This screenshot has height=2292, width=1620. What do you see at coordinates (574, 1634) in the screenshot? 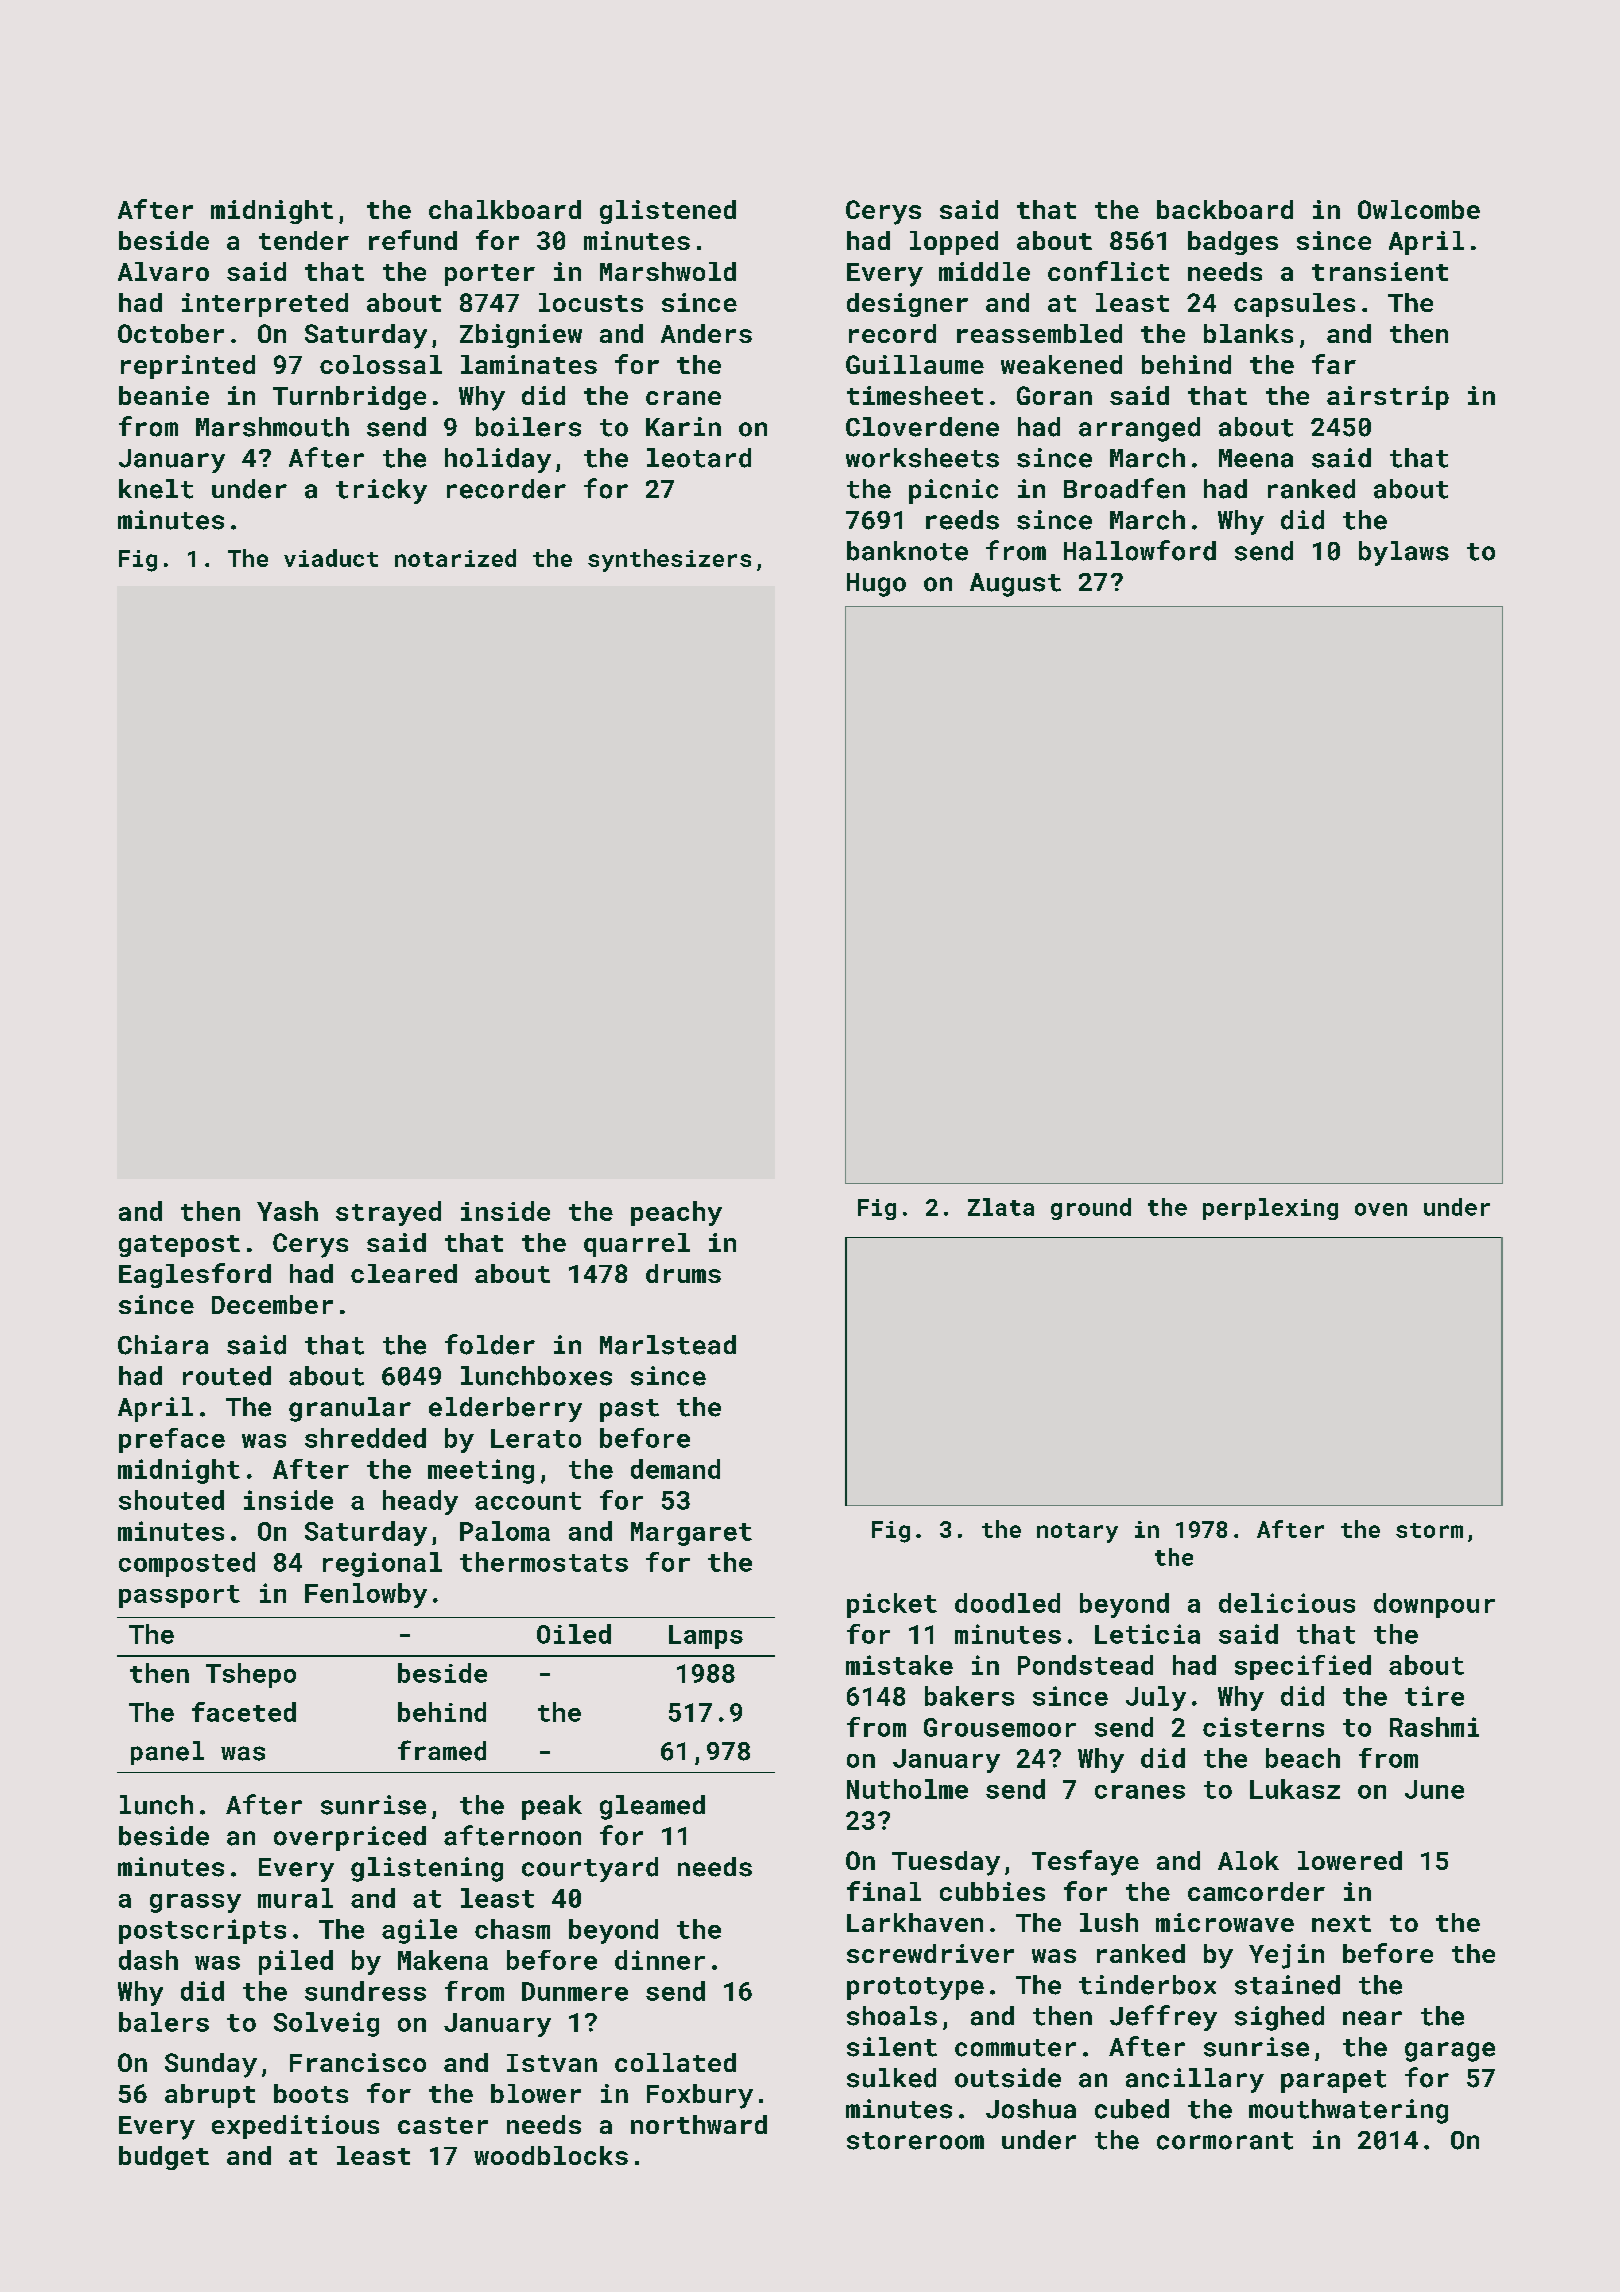
I see `Oiled` at bounding box center [574, 1634].
